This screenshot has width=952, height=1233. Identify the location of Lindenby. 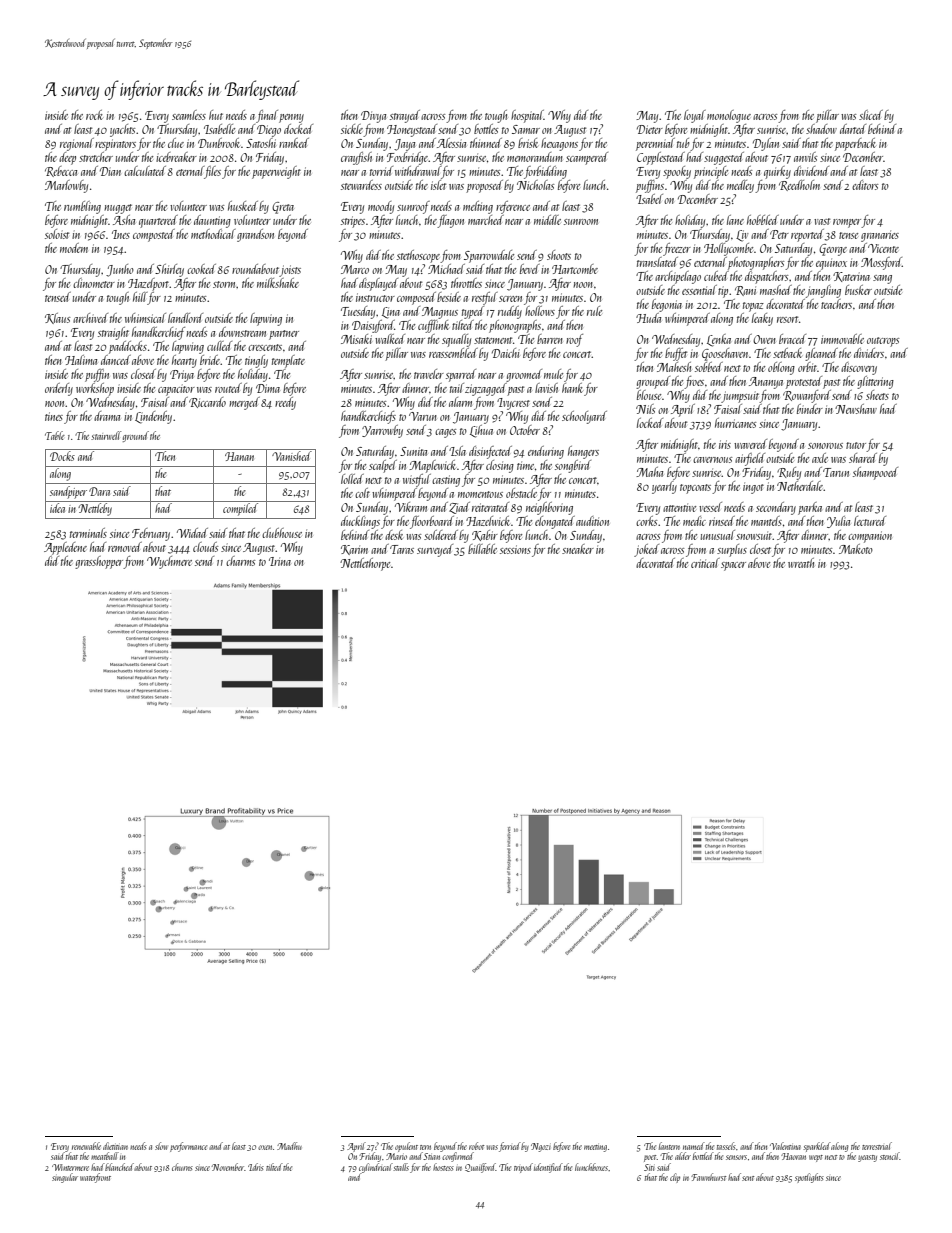
(153, 417).
